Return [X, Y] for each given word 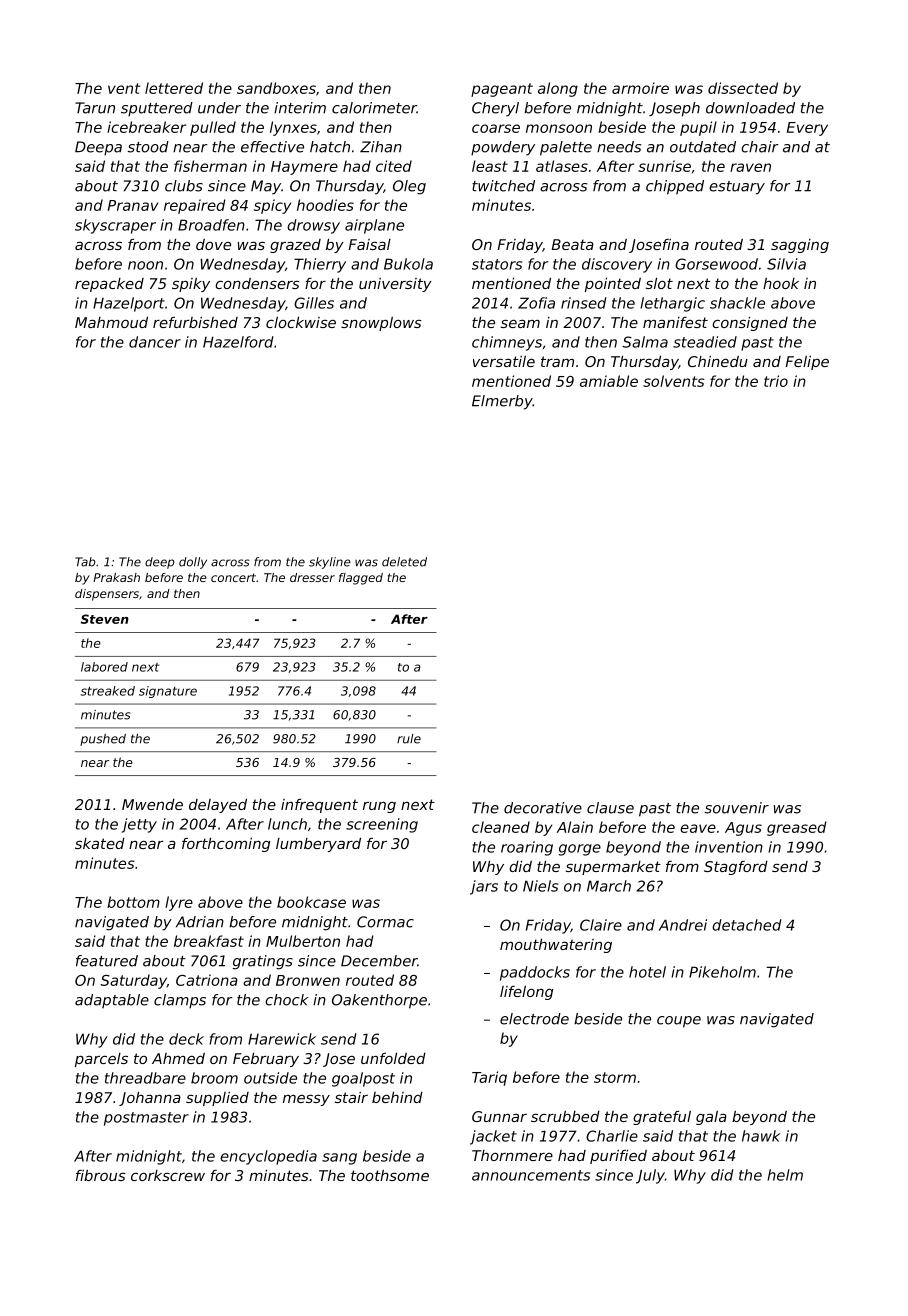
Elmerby [502, 402]
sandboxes [276, 88]
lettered [174, 88]
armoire [640, 88]
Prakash [116, 577]
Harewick [282, 1039]
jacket [493, 1137]
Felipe [807, 363]
